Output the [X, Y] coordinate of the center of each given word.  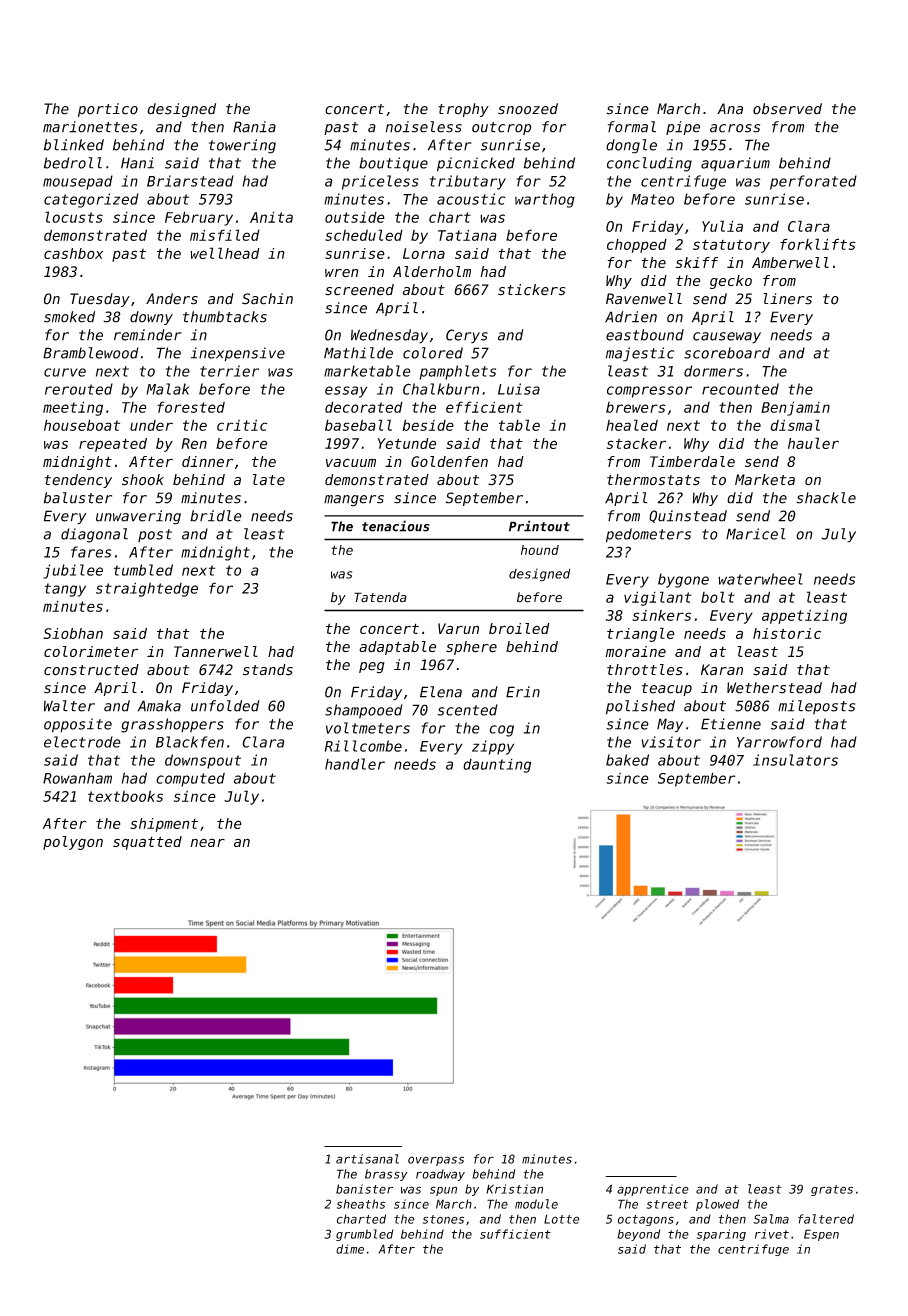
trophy [463, 110]
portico [108, 110]
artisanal [367, 1159]
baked [627, 760]
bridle [216, 516]
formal [632, 127]
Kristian [514, 1189]
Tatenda [380, 597]
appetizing [804, 616]
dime [350, 1249]
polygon [73, 843]
